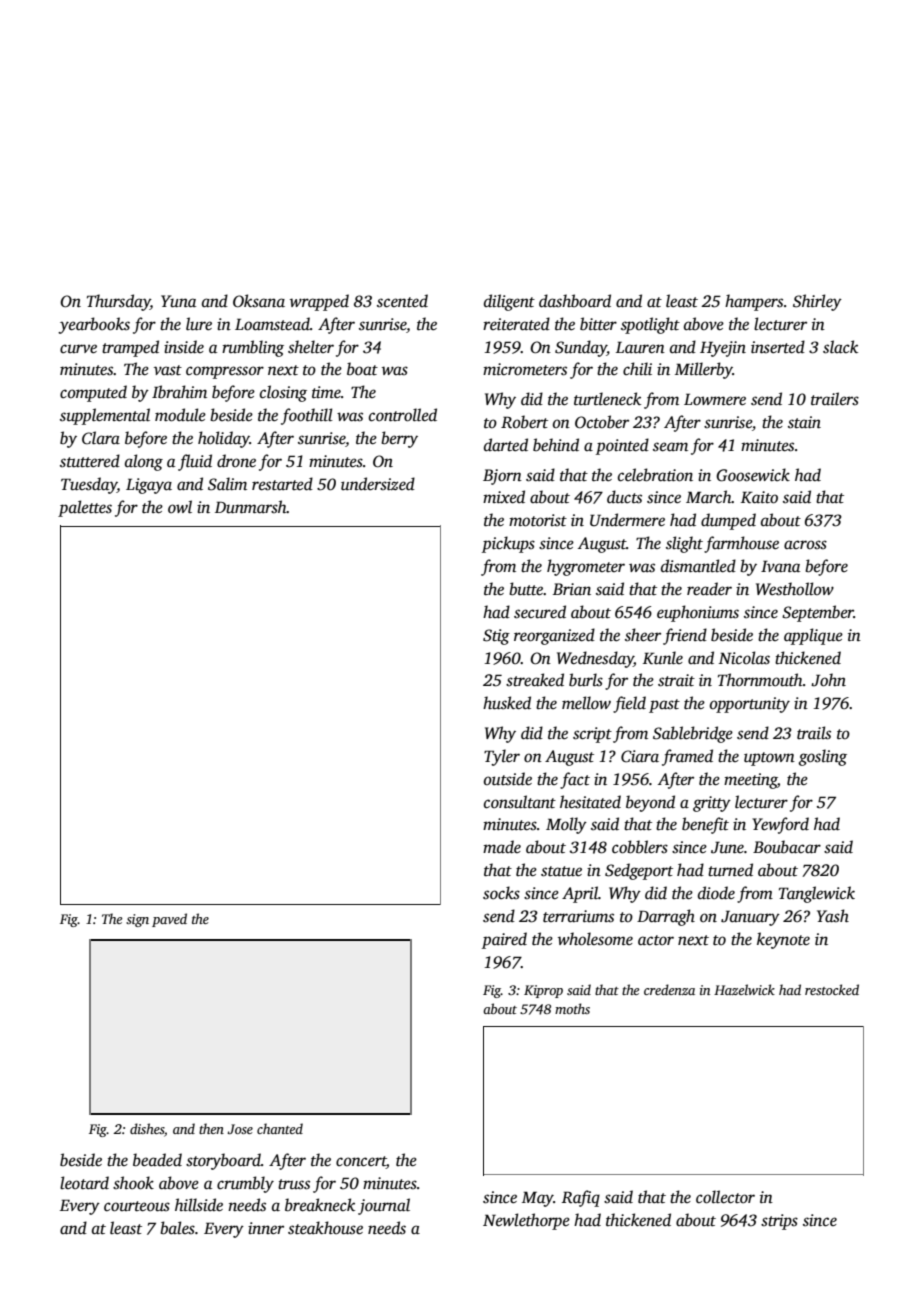 The width and height of the page is (924, 1314). I want to click on Shirley, so click(817, 302).
